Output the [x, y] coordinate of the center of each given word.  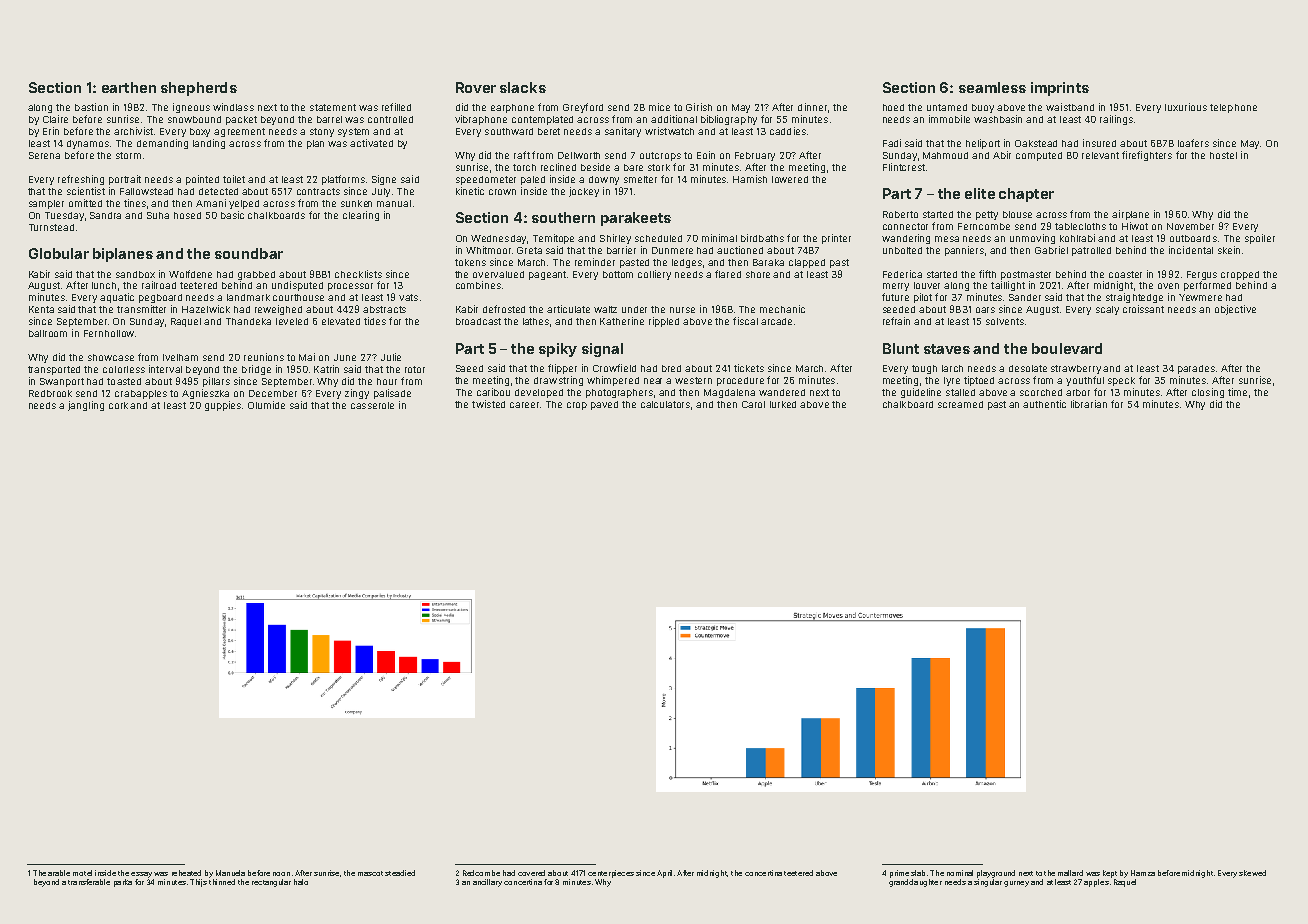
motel [82, 873]
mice [659, 107]
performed [1207, 286]
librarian [1089, 404]
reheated [186, 873]
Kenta [41, 309]
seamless [992, 87]
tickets [749, 368]
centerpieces [611, 874]
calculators [665, 404]
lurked [783, 404]
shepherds [199, 89]
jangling [86, 406]
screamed [960, 404]
